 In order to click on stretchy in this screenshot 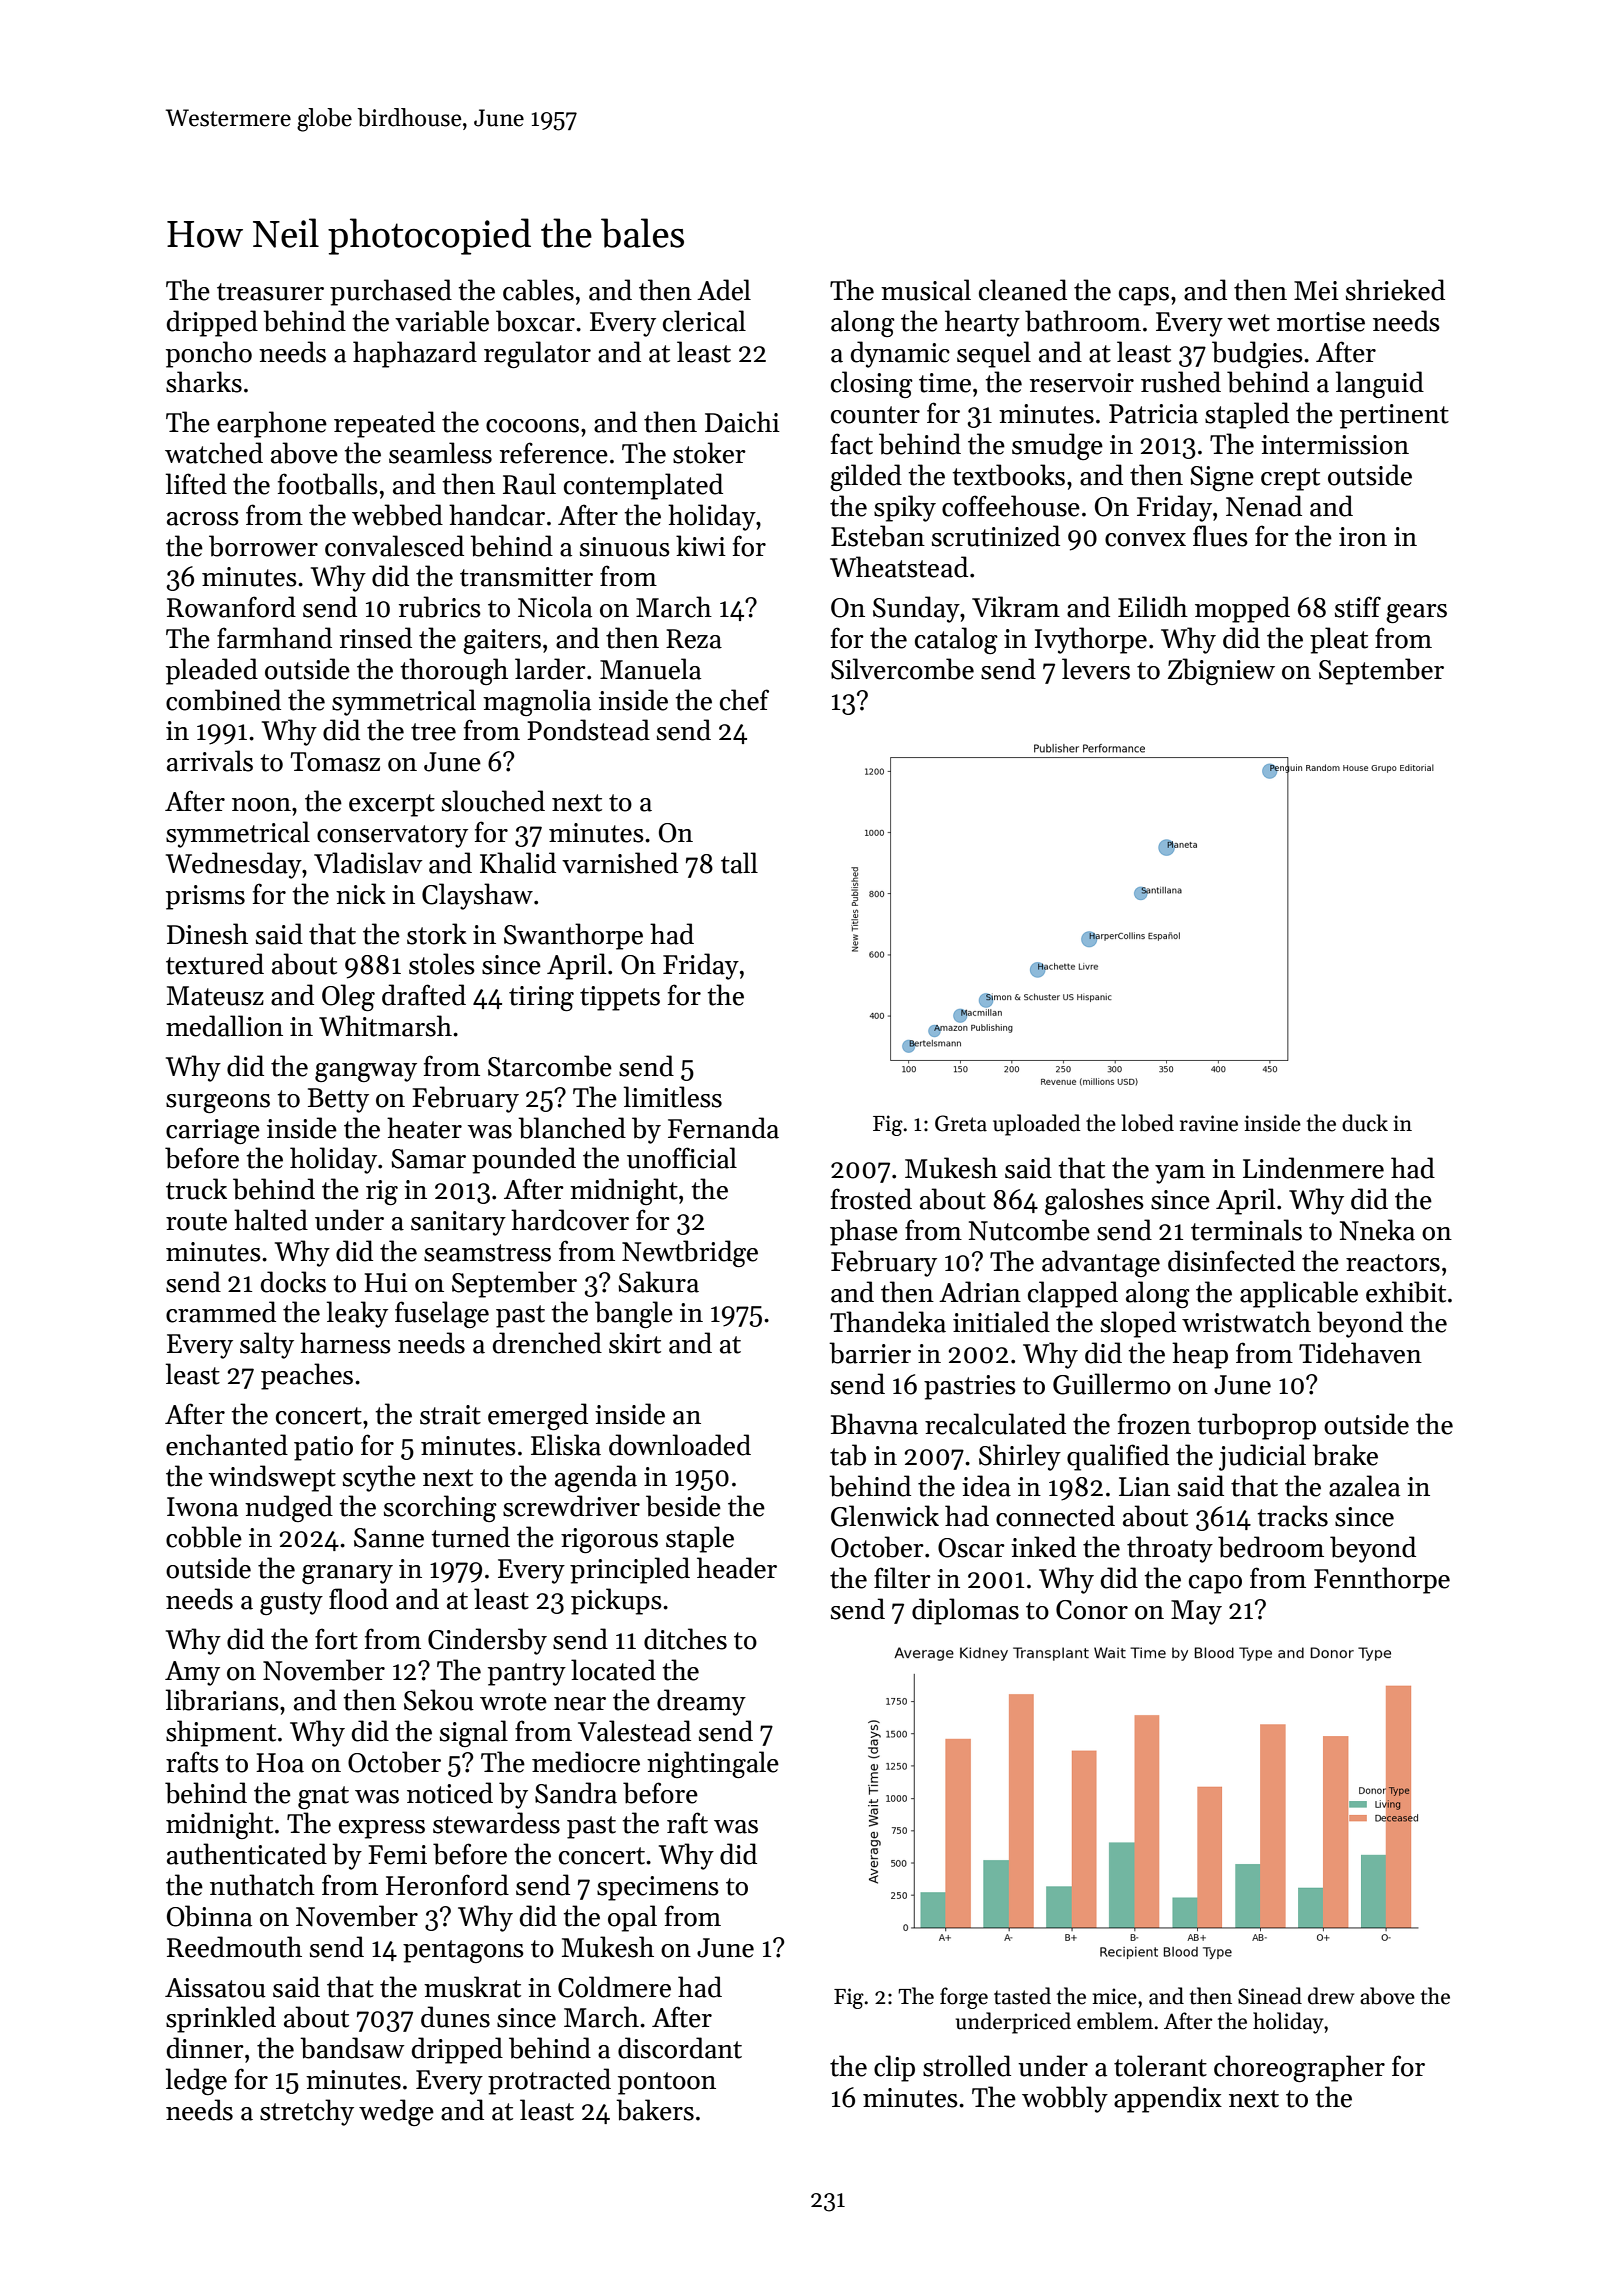, I will do `click(307, 2112)`.
